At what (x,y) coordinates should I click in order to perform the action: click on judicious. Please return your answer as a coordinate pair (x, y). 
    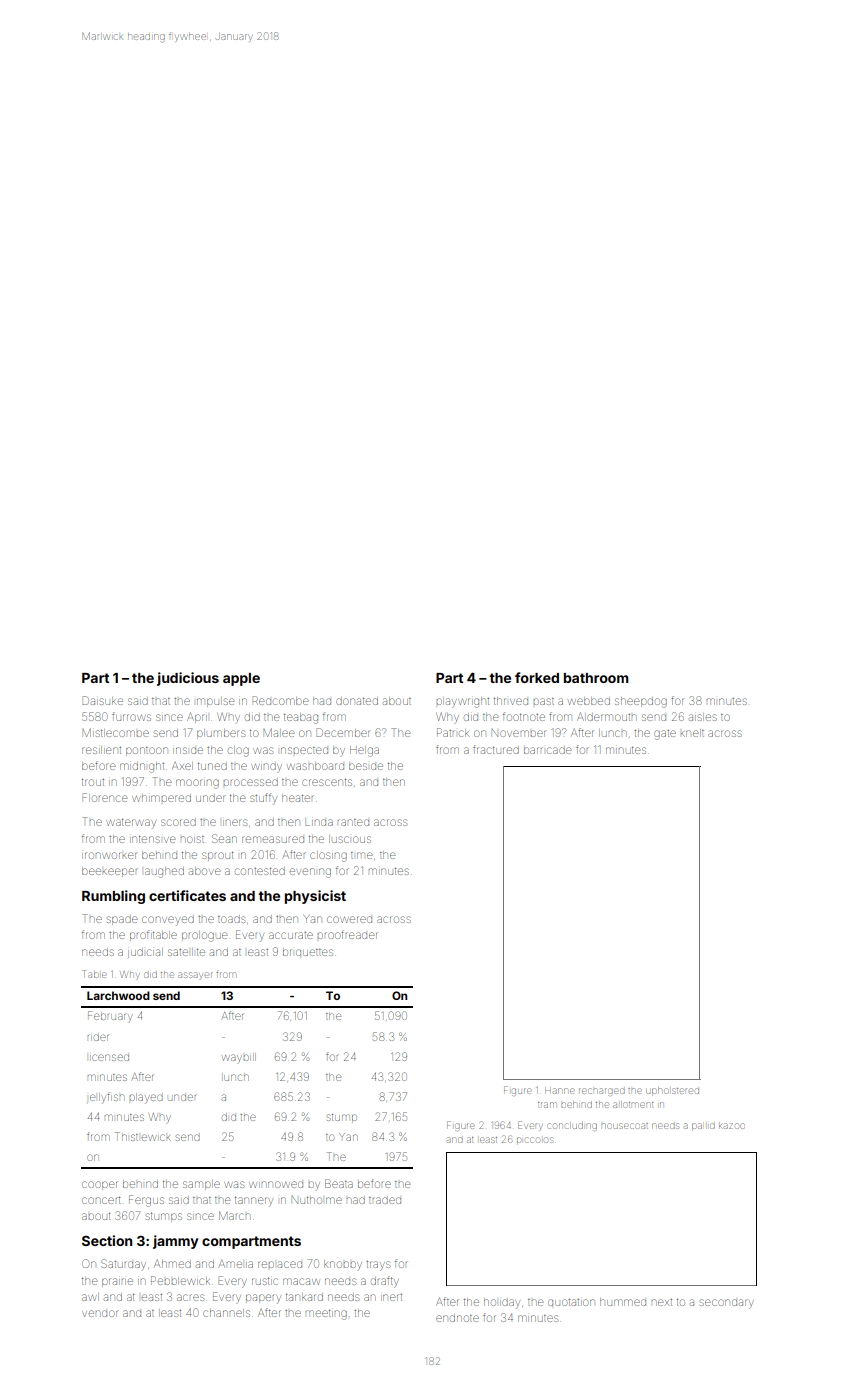
    Looking at the image, I should click on (188, 679).
